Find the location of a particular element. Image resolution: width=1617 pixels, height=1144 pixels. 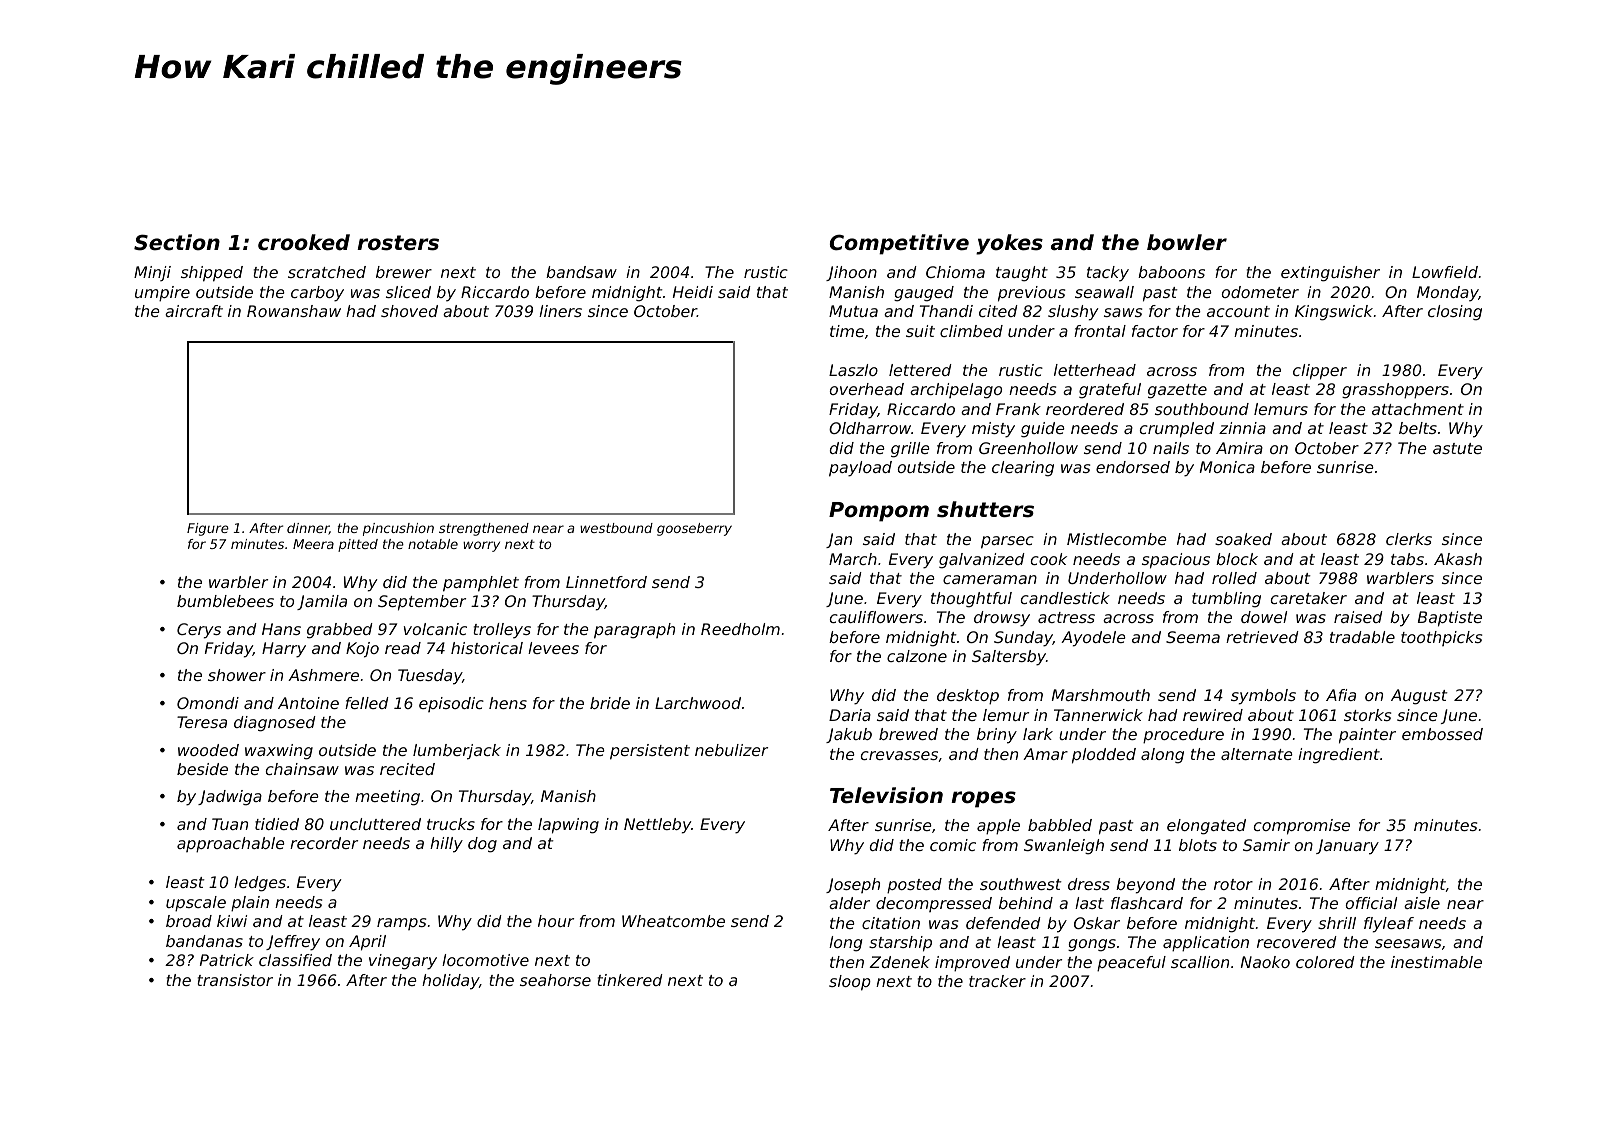

bowler is located at coordinates (1187, 242).
